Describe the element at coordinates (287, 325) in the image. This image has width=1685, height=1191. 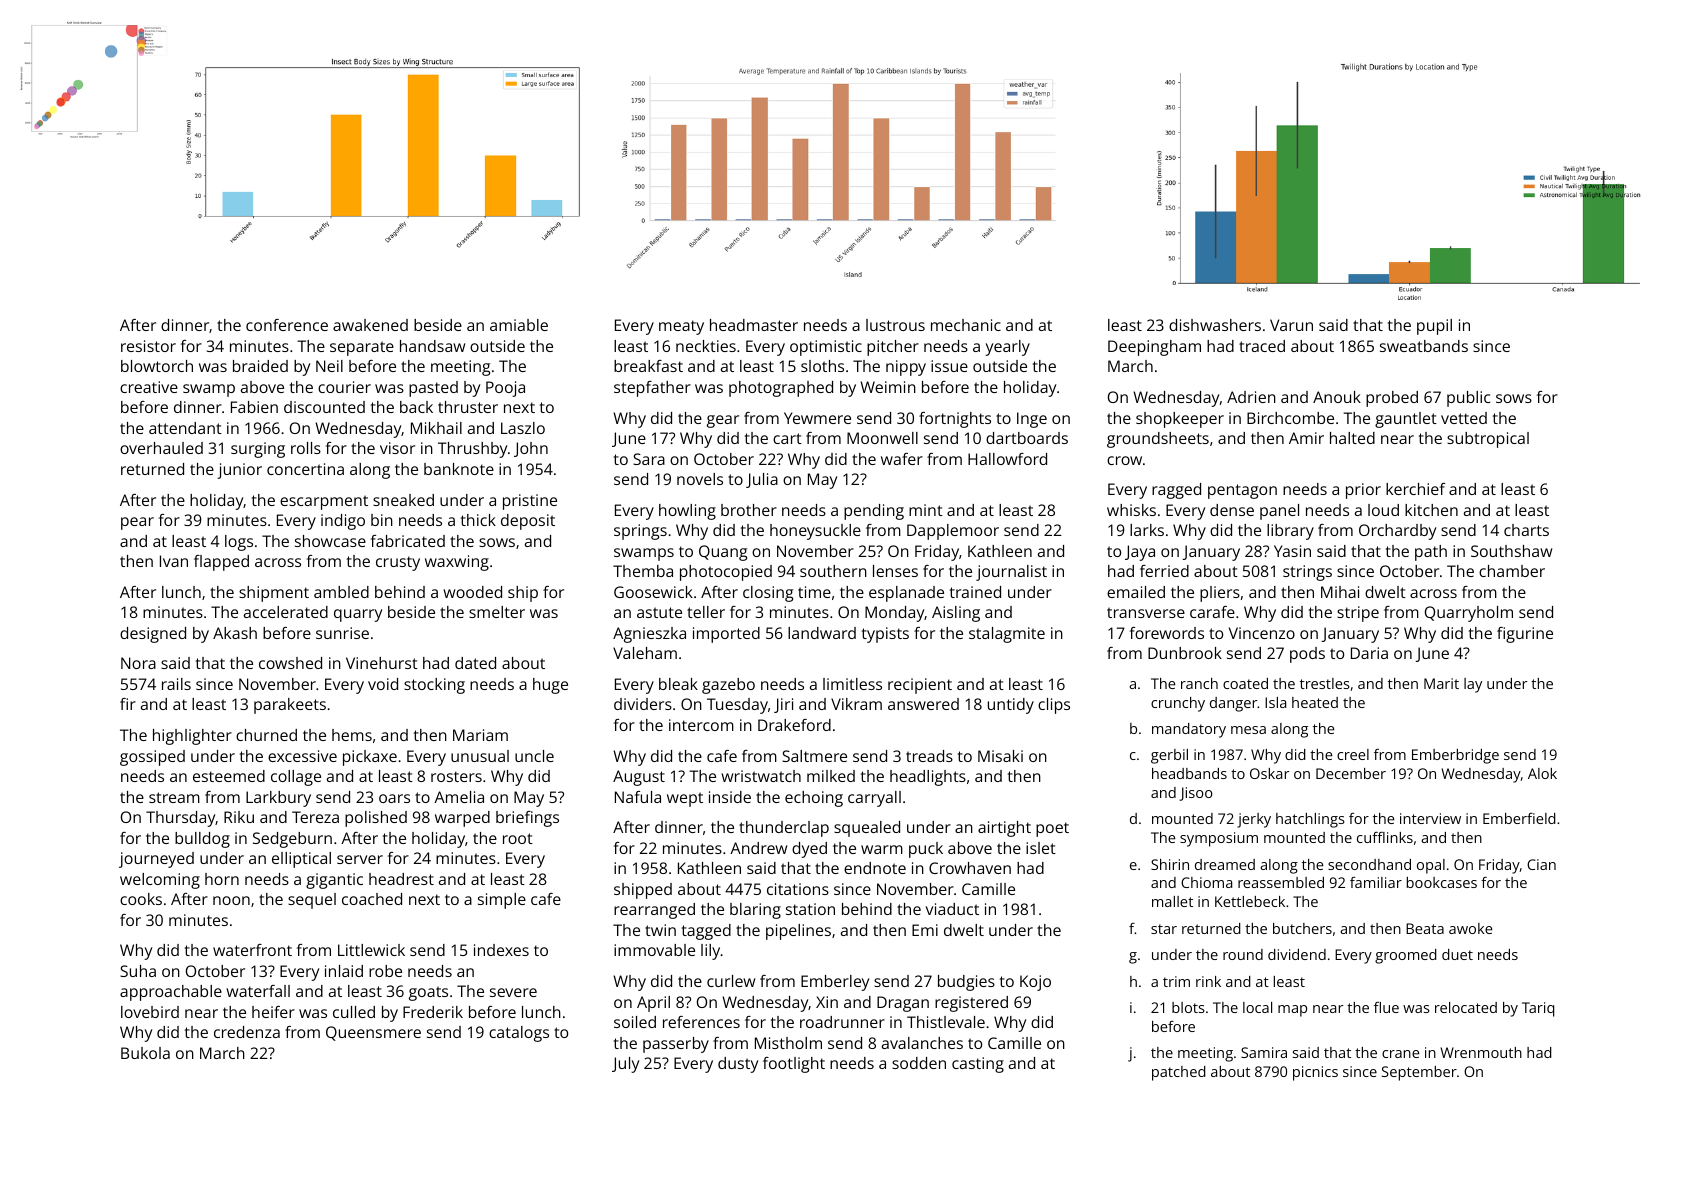
I see `conference` at that location.
